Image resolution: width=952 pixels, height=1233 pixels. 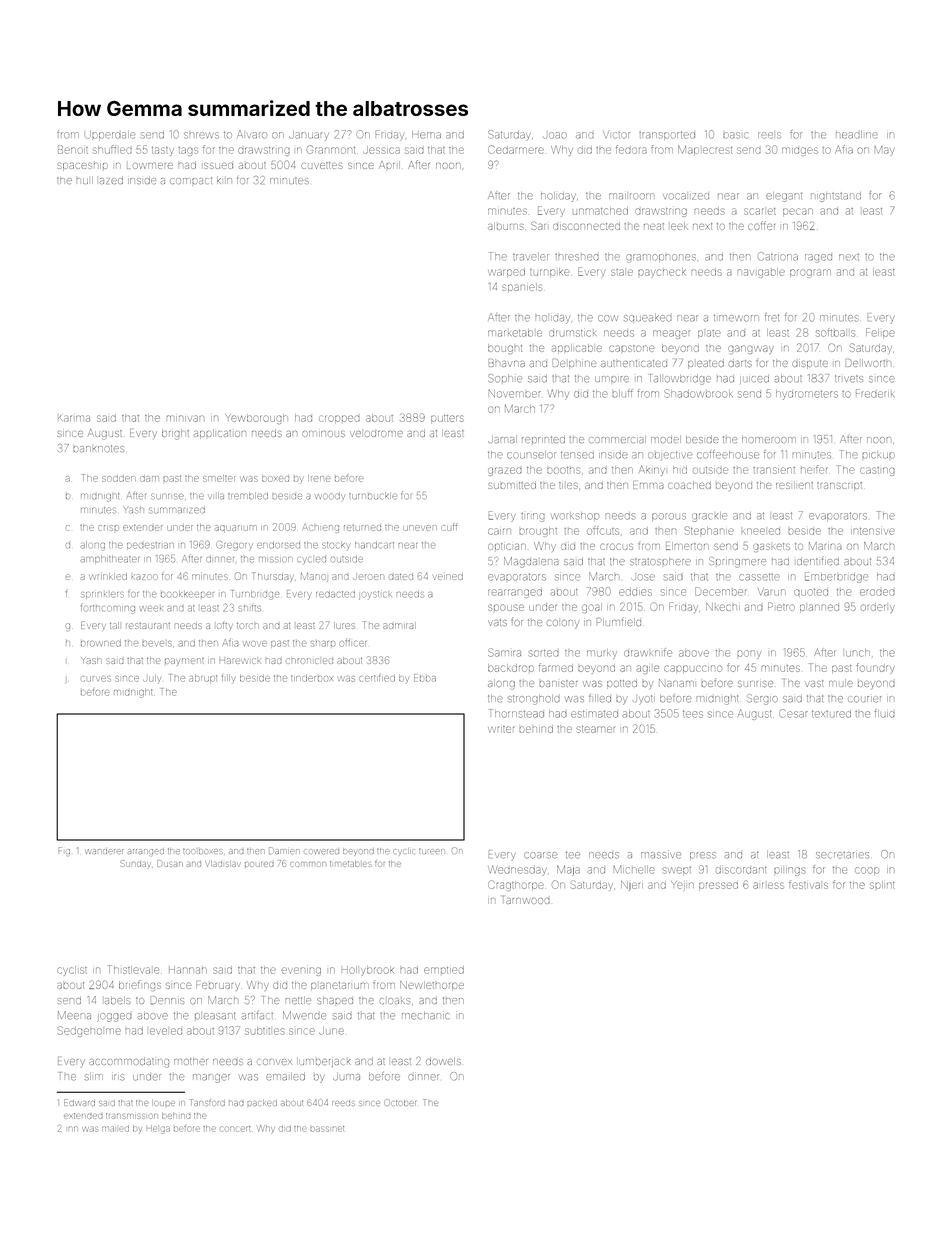 What do you see at coordinates (603, 530) in the screenshot?
I see `offcuts` at bounding box center [603, 530].
